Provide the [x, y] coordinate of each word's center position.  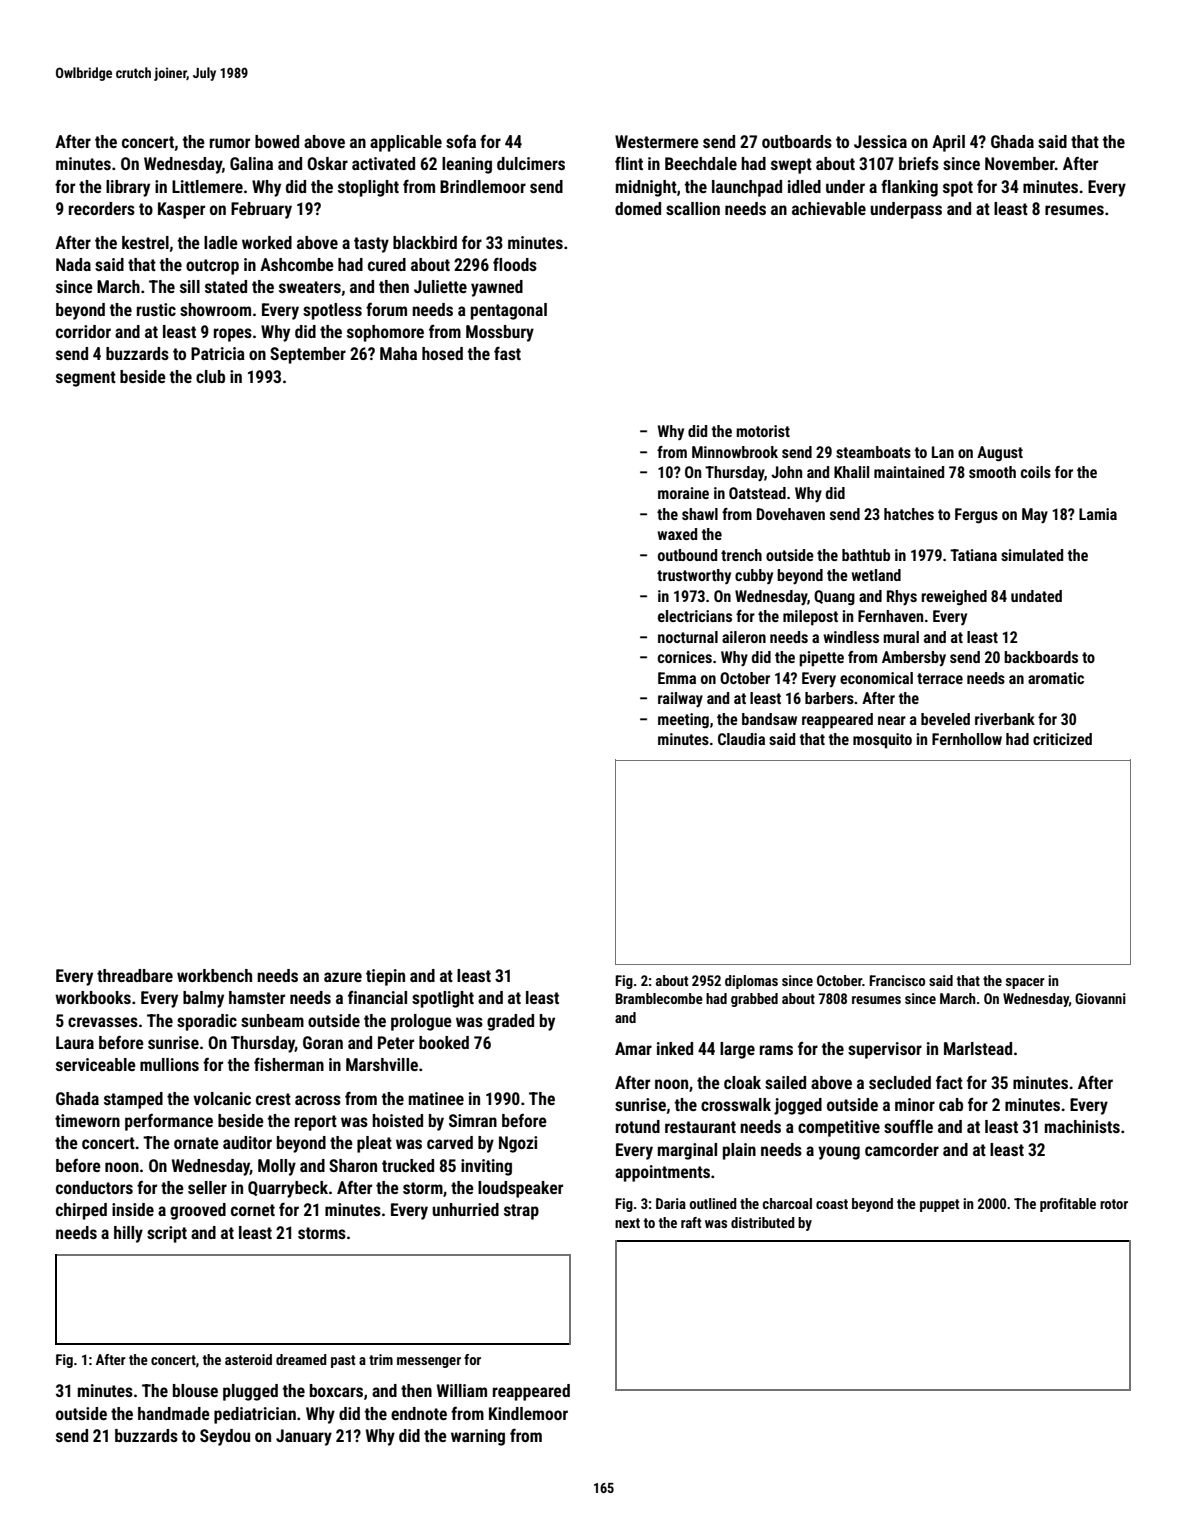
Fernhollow [967, 739]
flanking [909, 188]
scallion [693, 208]
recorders [102, 208]
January [304, 1437]
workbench [214, 975]
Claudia [741, 739]
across [318, 1100]
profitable [1068, 1205]
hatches [909, 514]
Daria [671, 1203]
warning [478, 1437]
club [210, 376]
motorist [763, 431]
